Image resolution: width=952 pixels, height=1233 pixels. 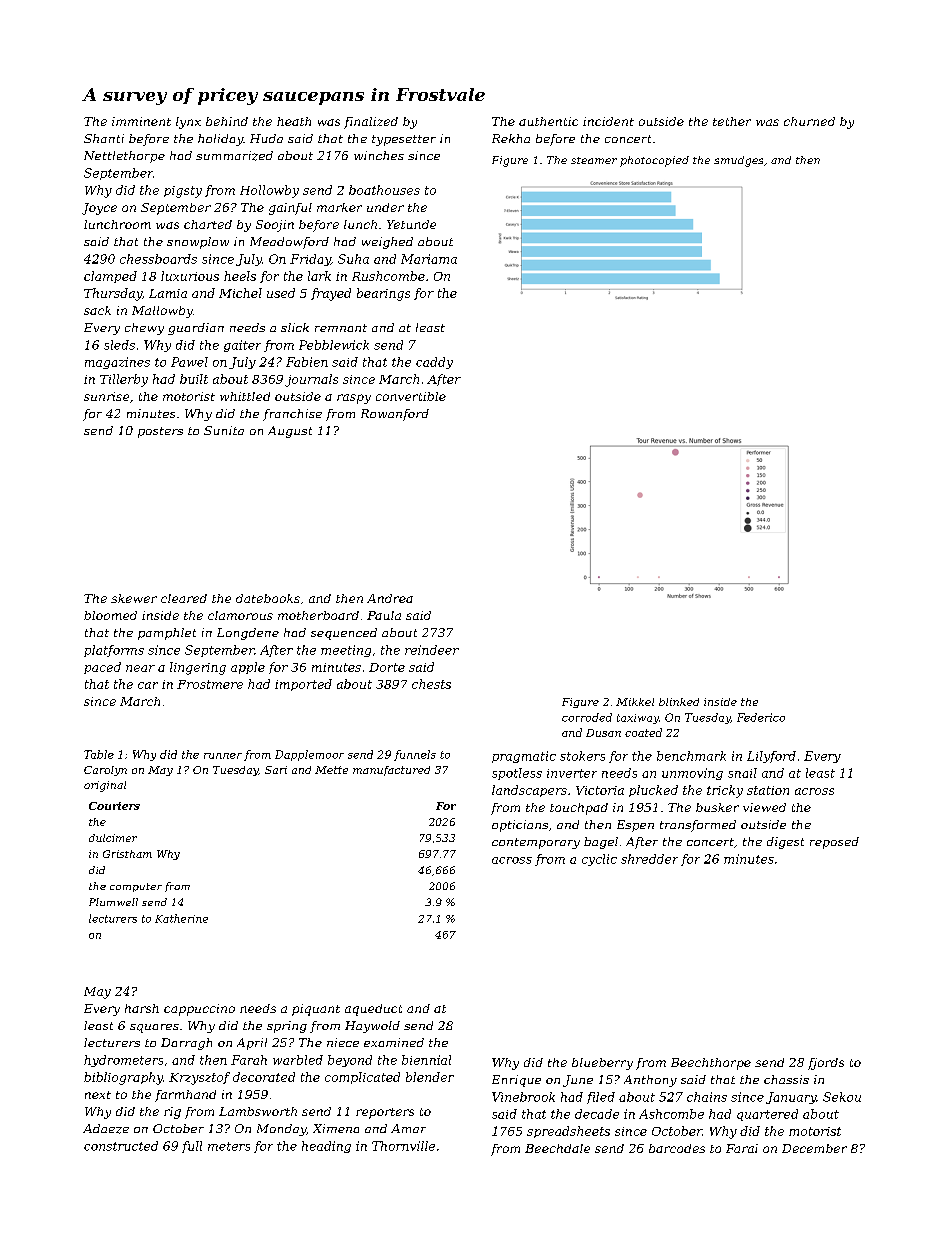 I want to click on caddy, so click(x=434, y=363).
